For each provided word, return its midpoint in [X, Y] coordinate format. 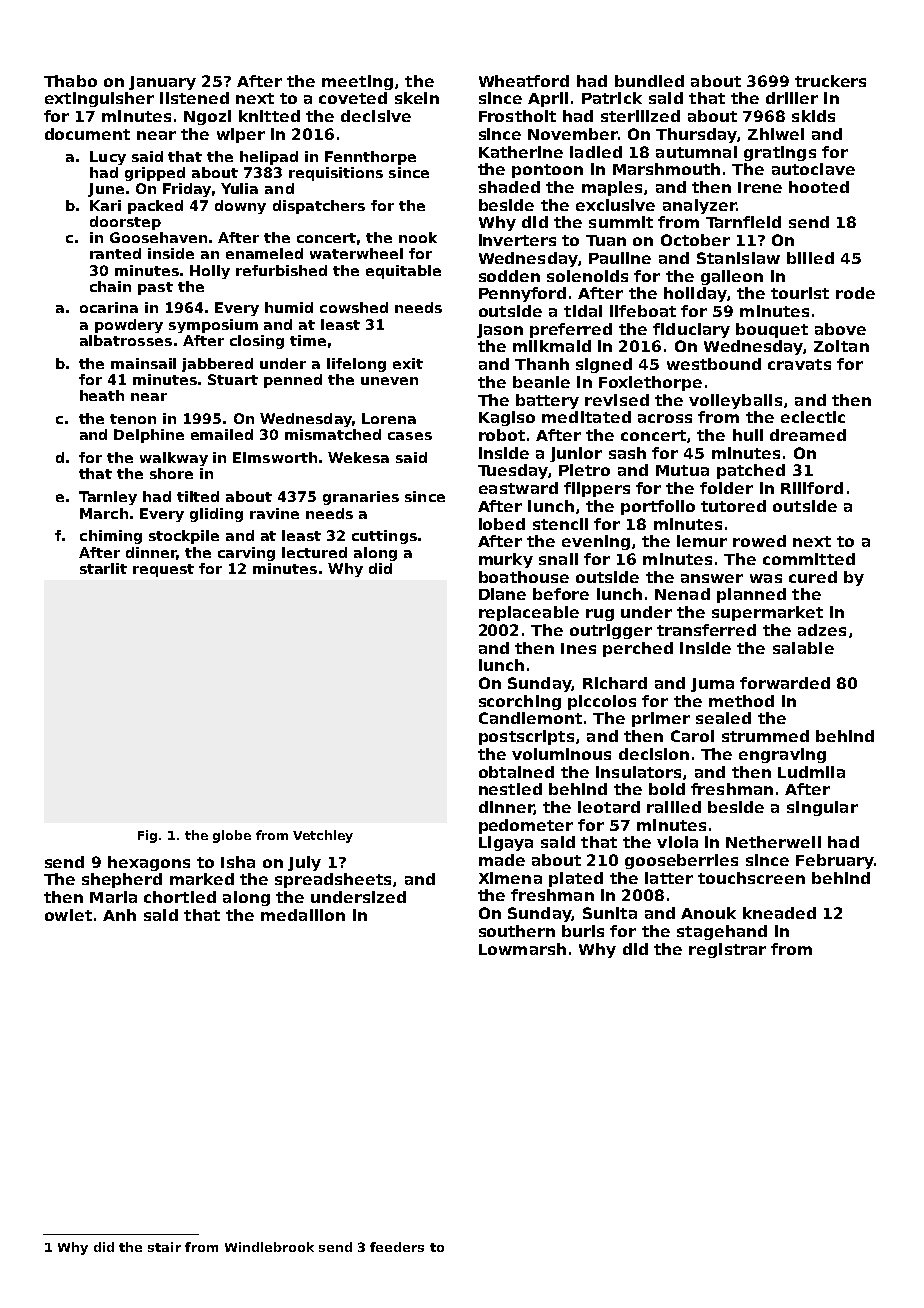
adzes [822, 630]
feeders [397, 1247]
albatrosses [126, 340]
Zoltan [841, 346]
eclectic [813, 417]
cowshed [354, 307]
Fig [147, 836]
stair [164, 1247]
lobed [502, 524]
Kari [105, 205]
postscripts [526, 737]
